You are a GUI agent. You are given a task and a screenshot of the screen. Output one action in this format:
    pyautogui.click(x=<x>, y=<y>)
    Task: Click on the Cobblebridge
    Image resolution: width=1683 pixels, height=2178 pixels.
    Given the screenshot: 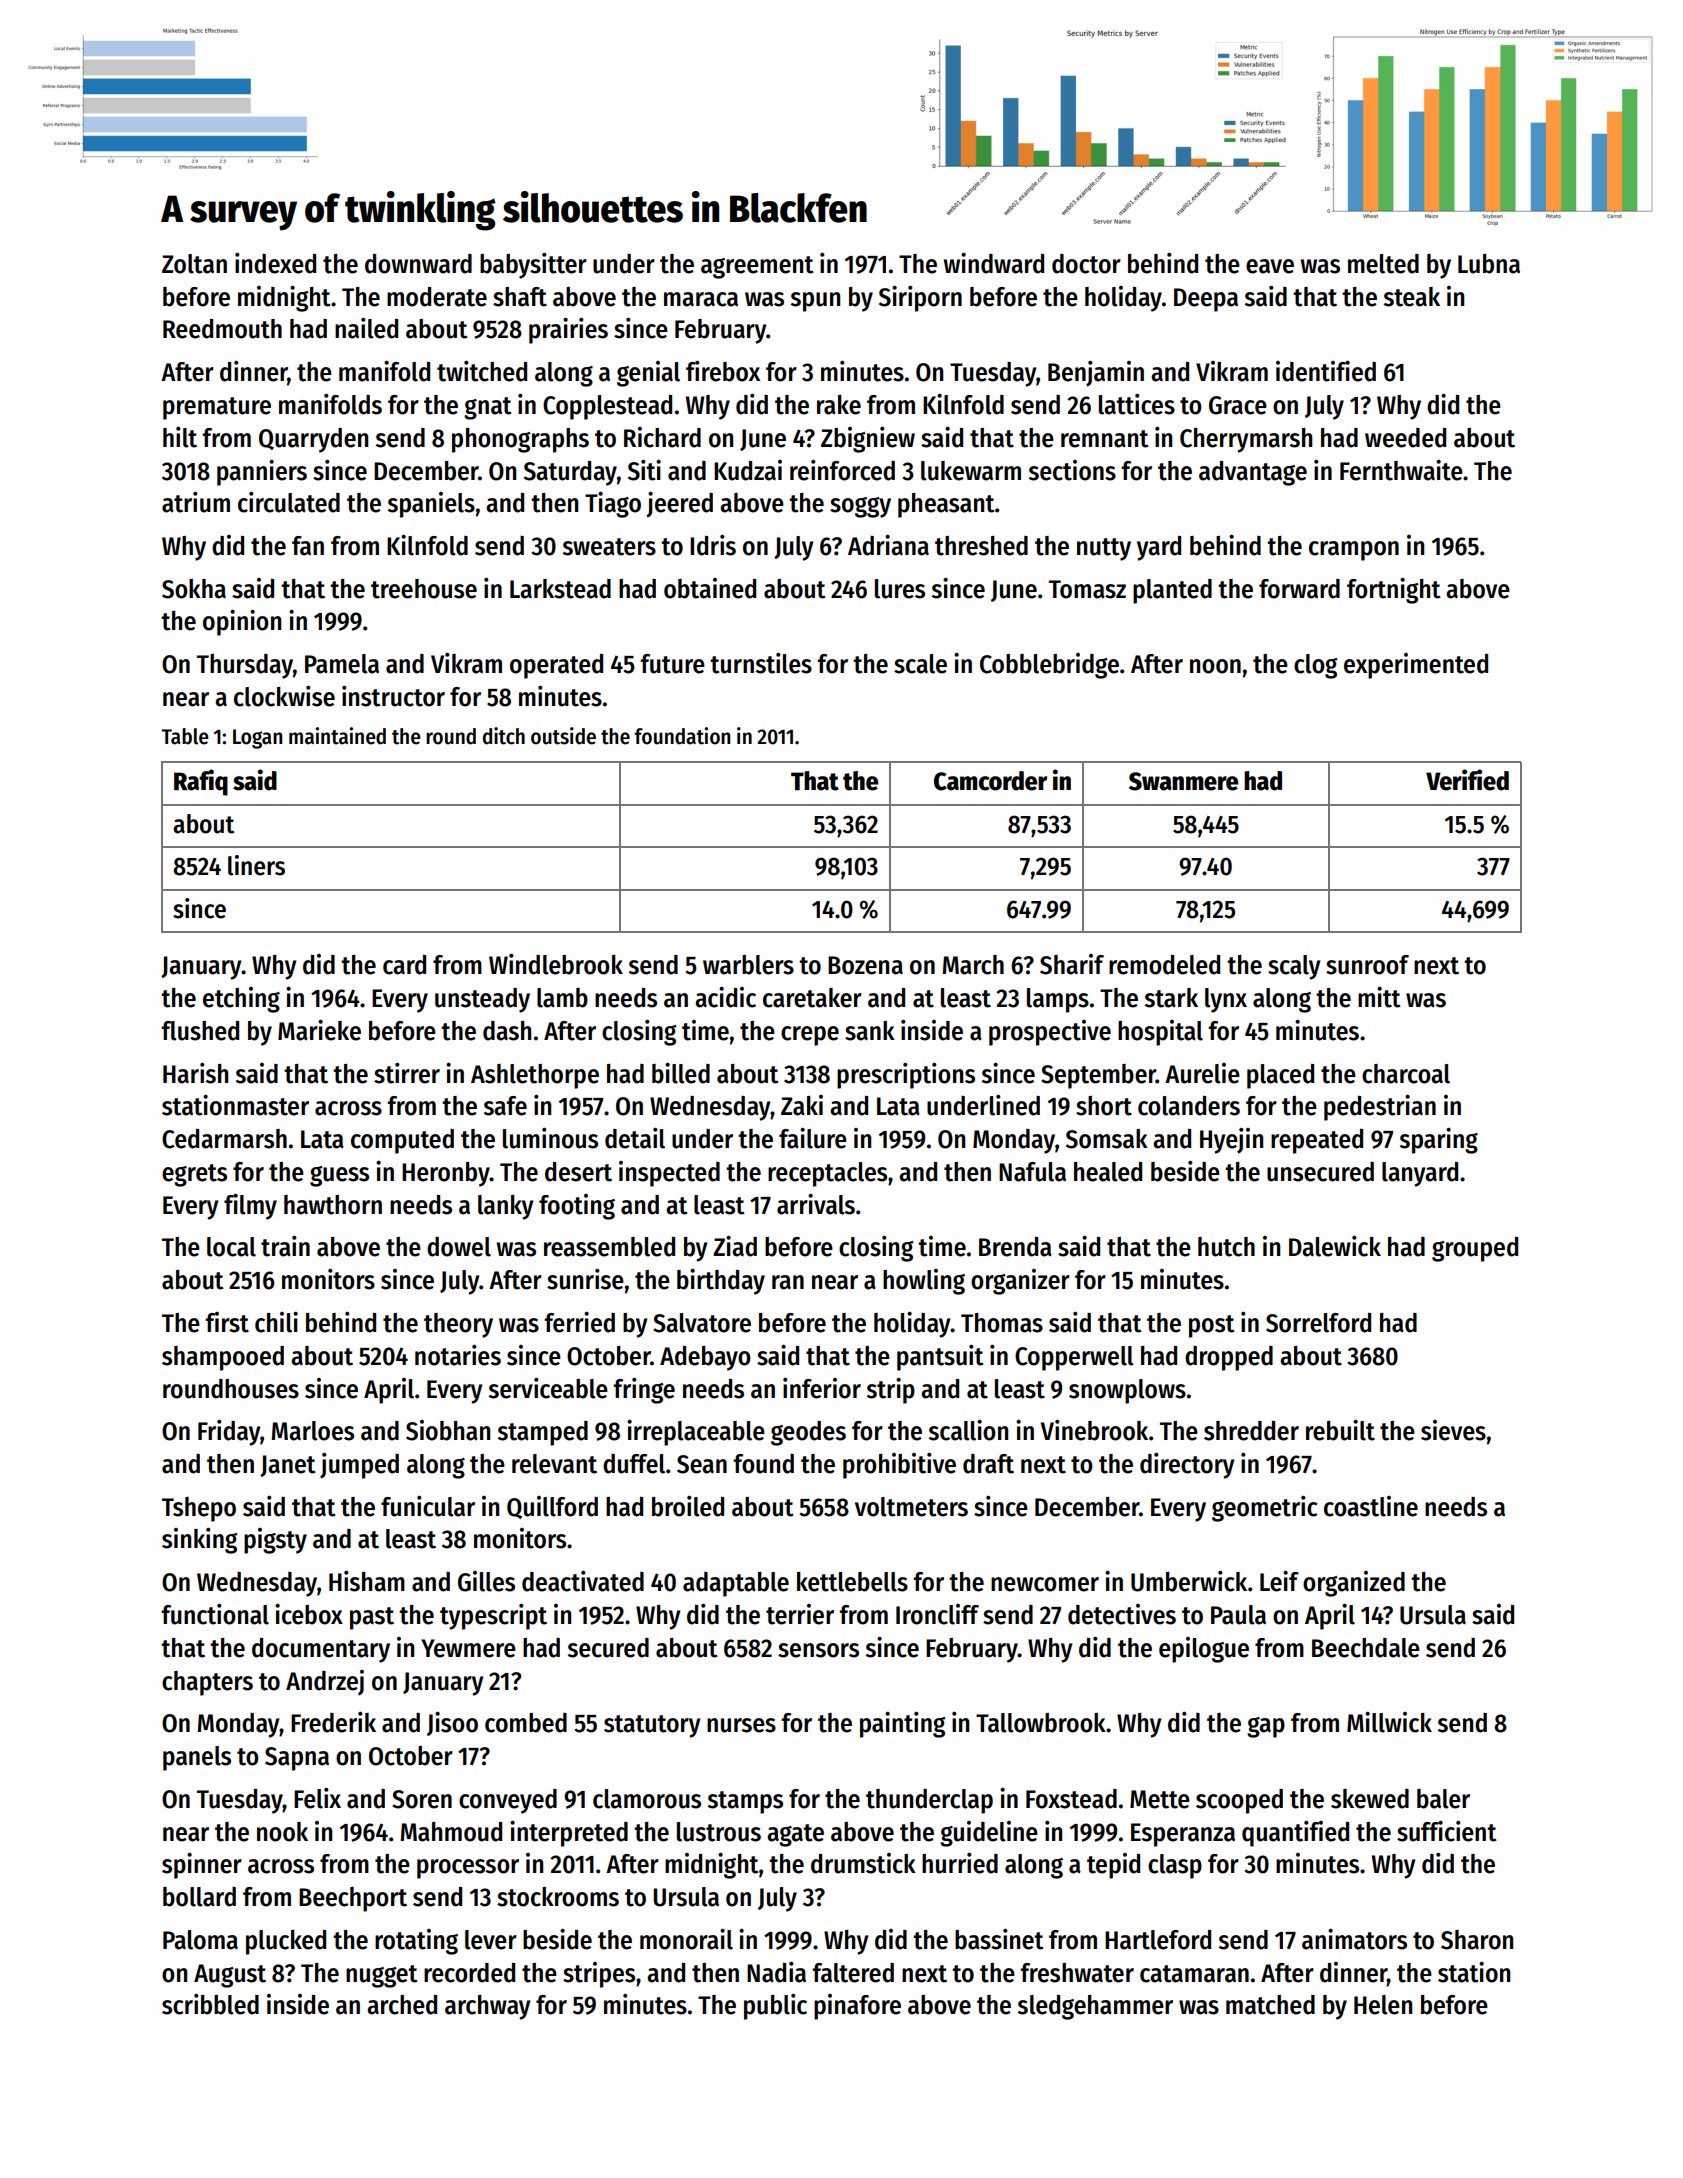 What is the action you would take?
    pyautogui.click(x=1049, y=666)
